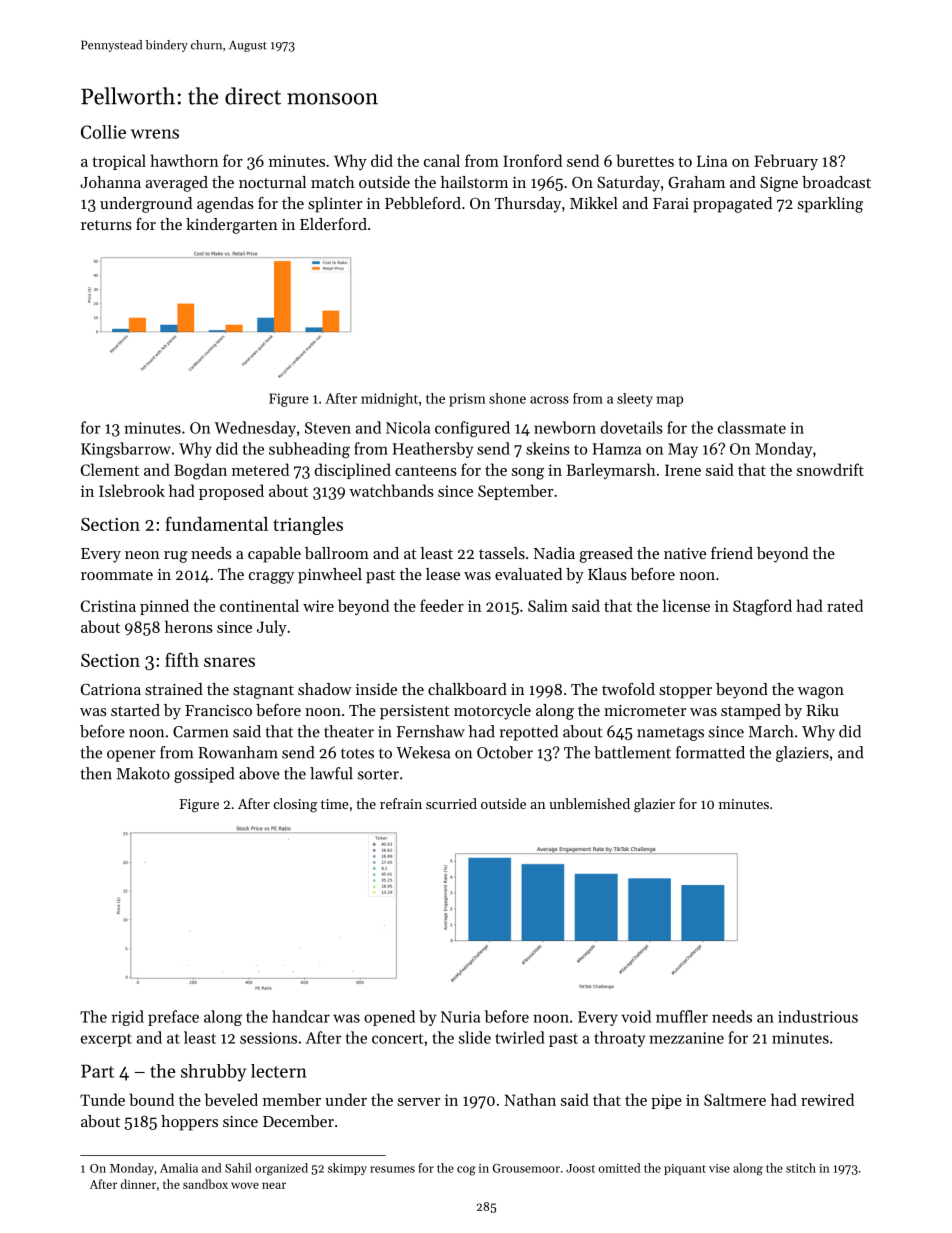  What do you see at coordinates (710, 752) in the screenshot?
I see `formatted` at bounding box center [710, 752].
